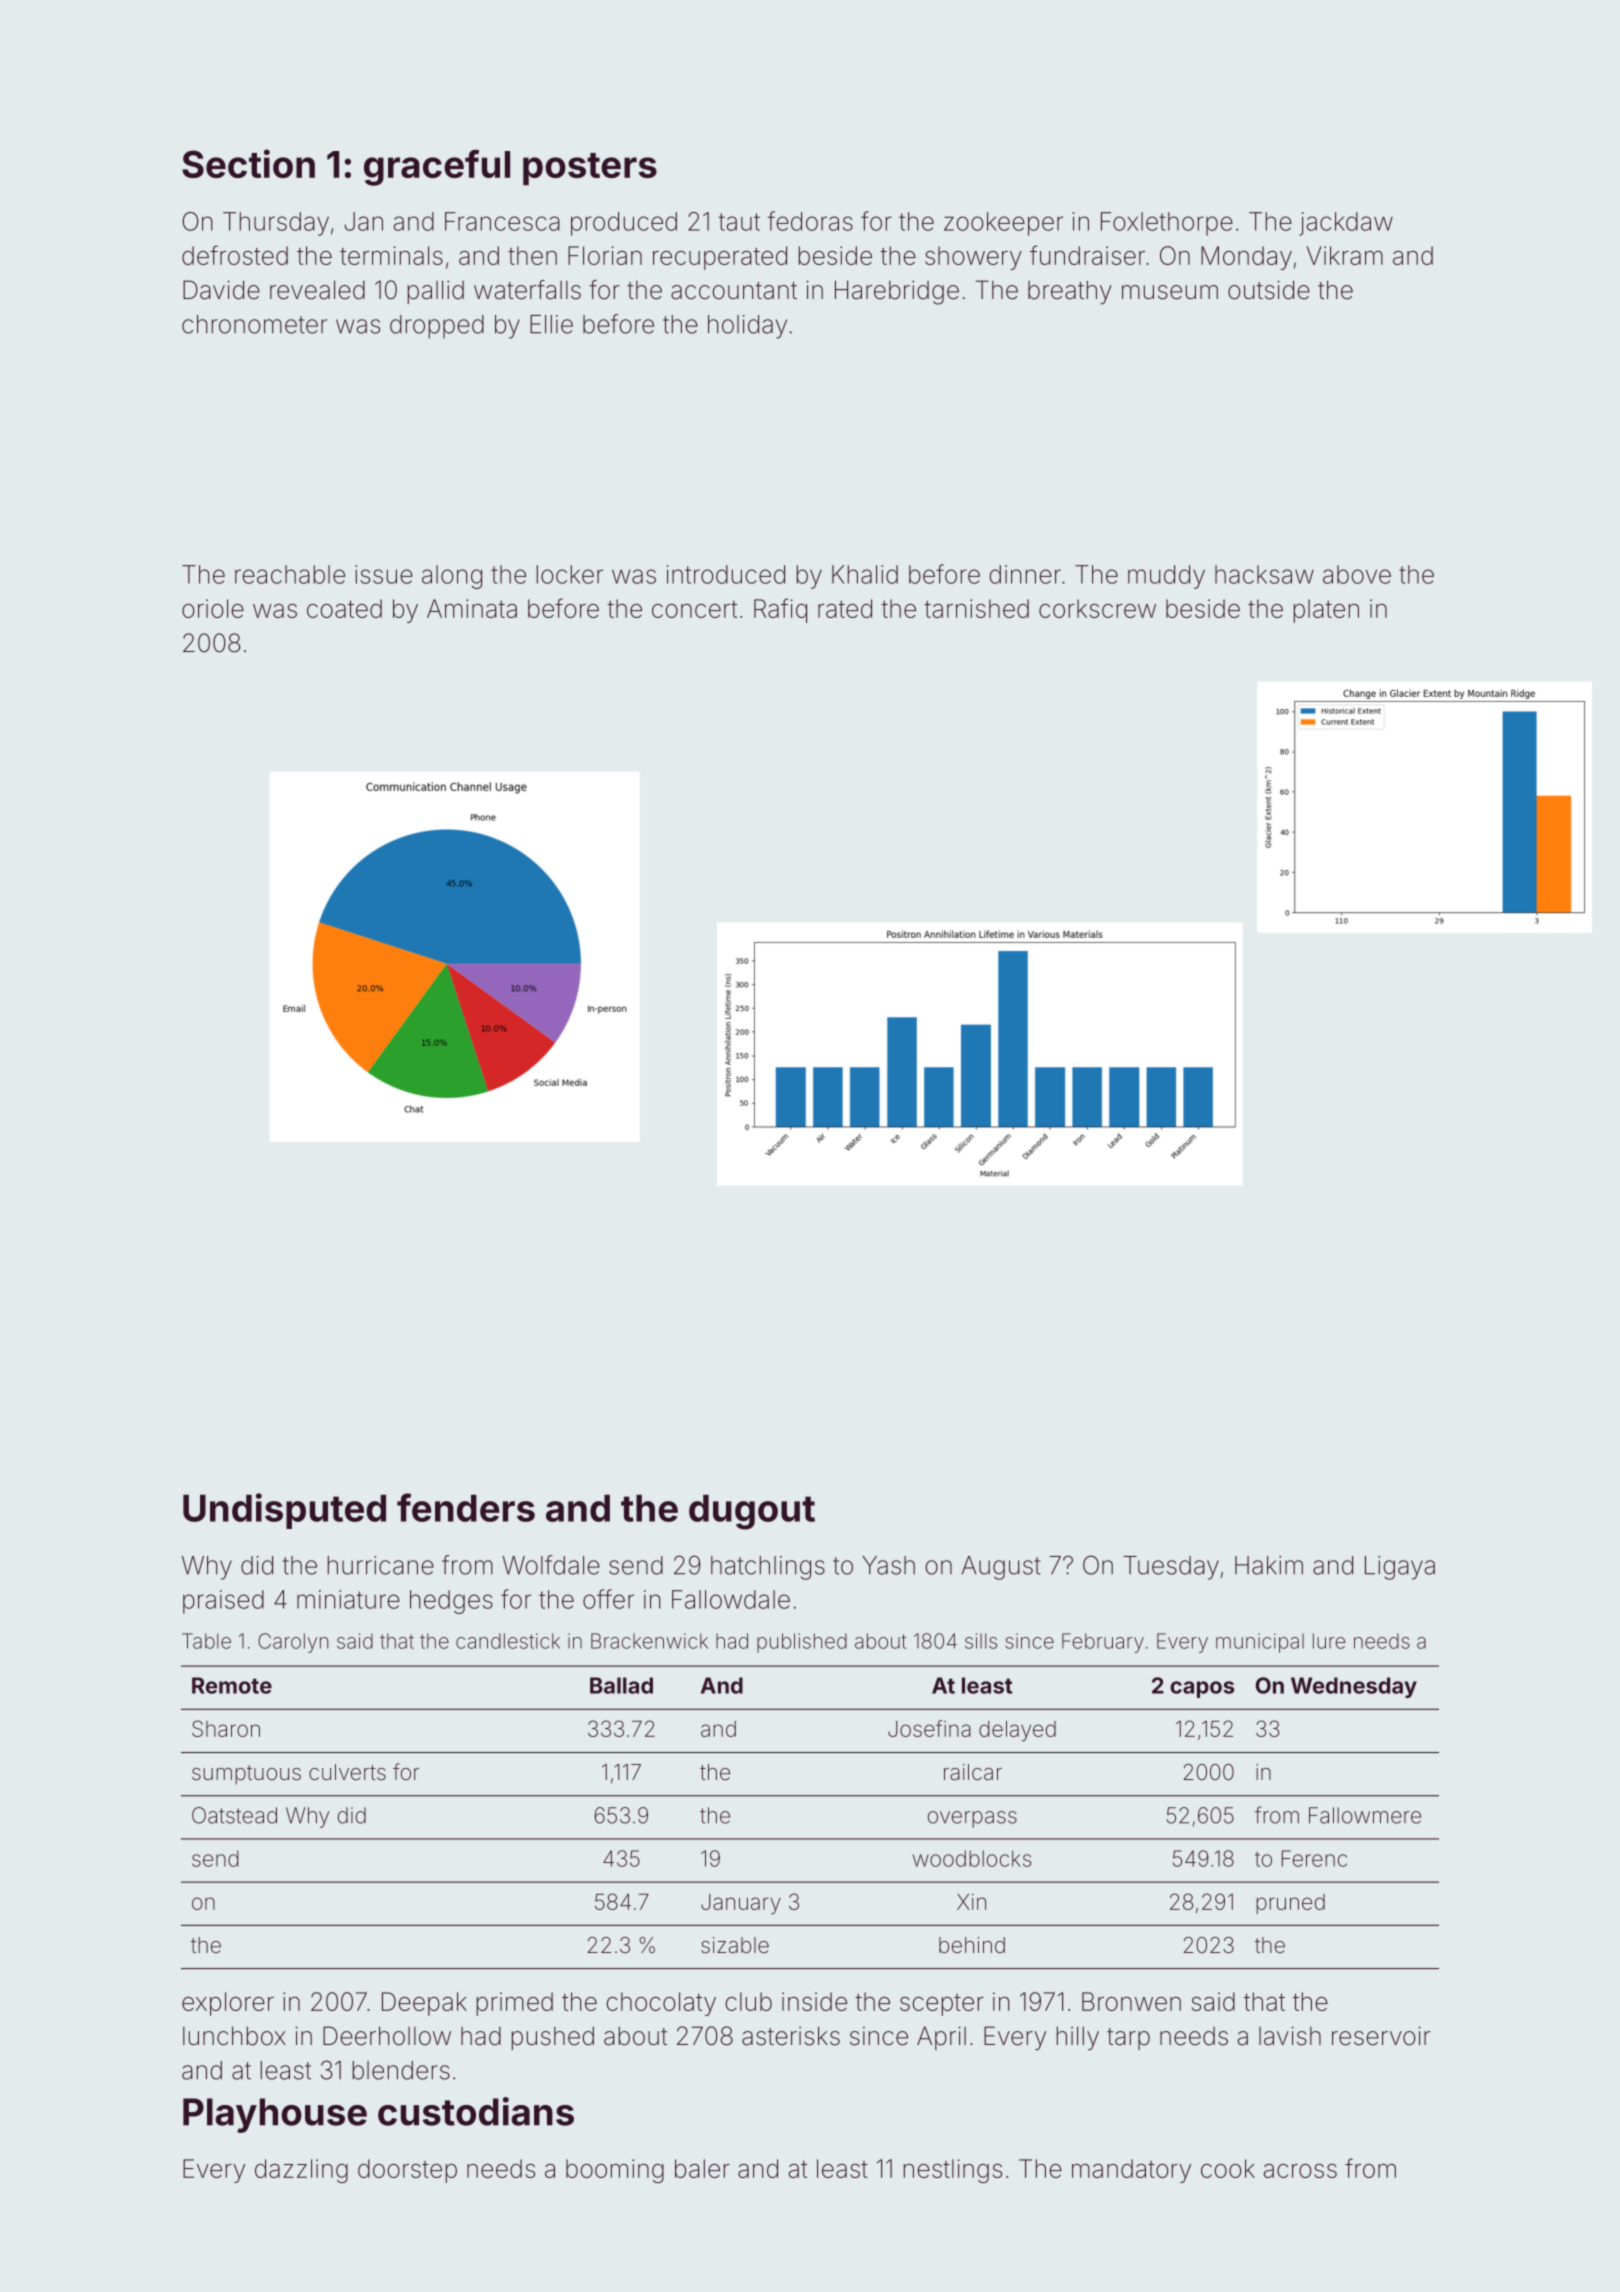 Image resolution: width=1620 pixels, height=2292 pixels. Describe the element at coordinates (694, 609) in the screenshot. I see `concert` at that location.
